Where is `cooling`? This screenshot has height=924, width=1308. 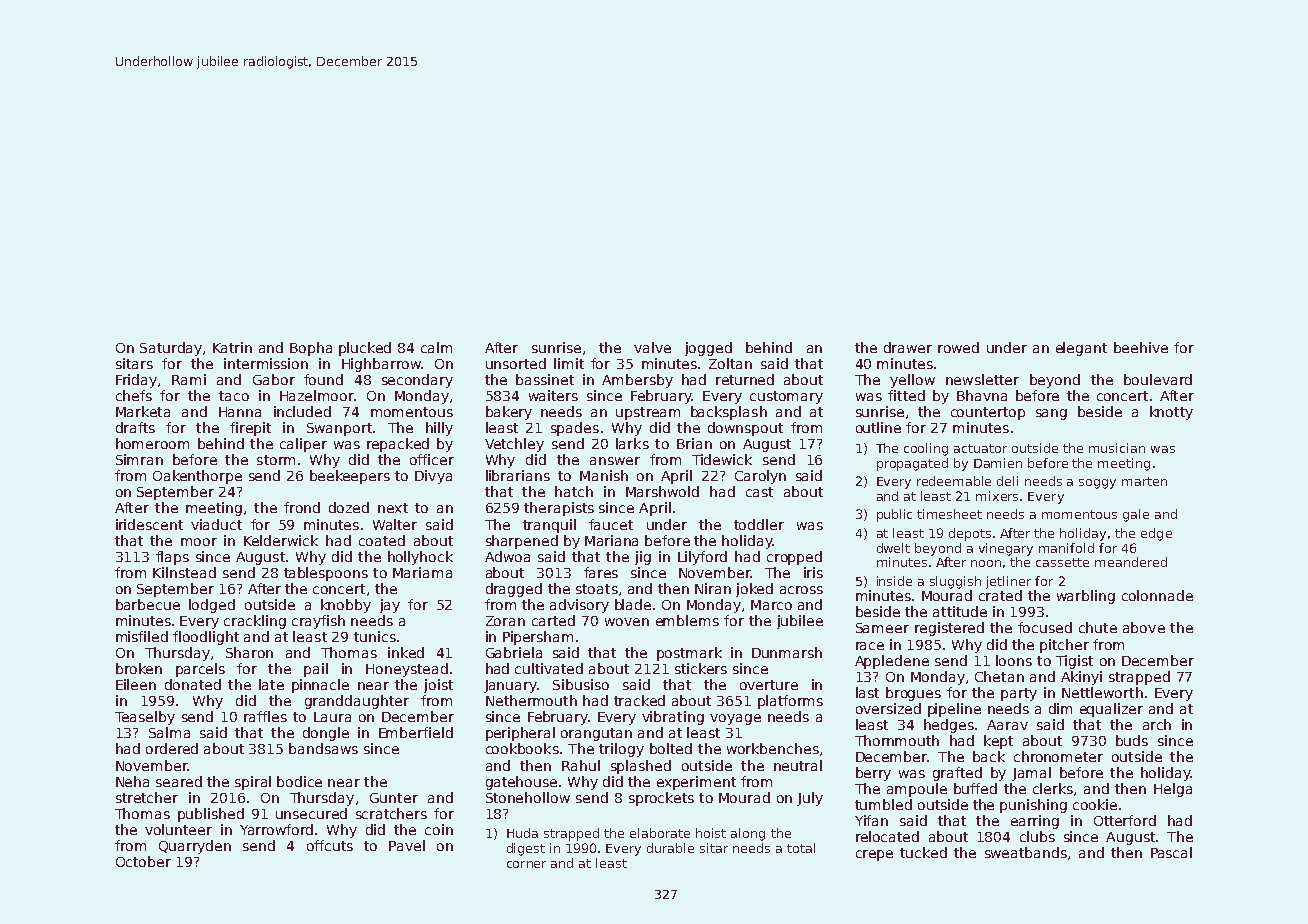
cooling is located at coordinates (926, 449).
